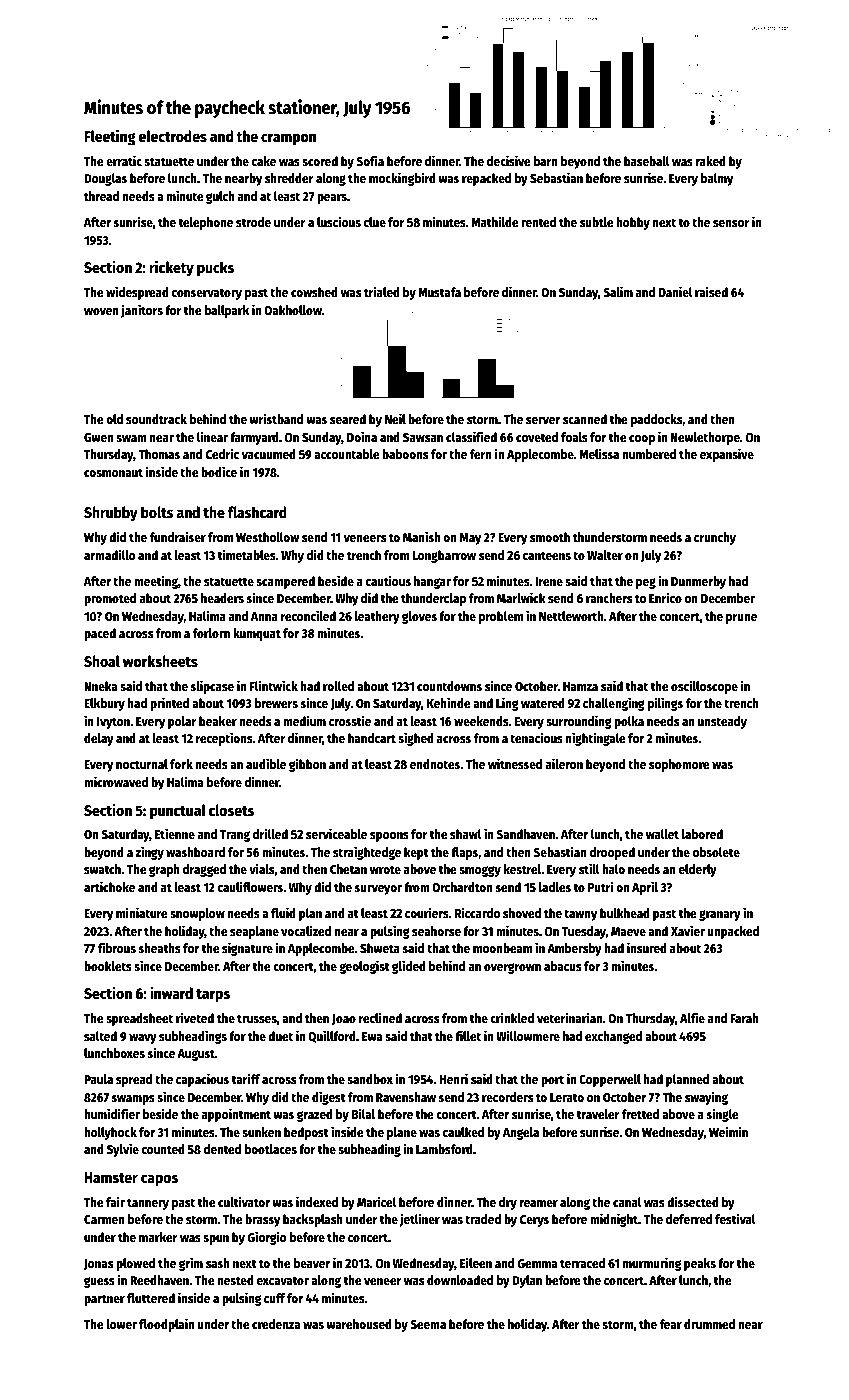 This image has height=1400, width=849. Describe the element at coordinates (481, 721) in the image. I see `weekends` at that location.
